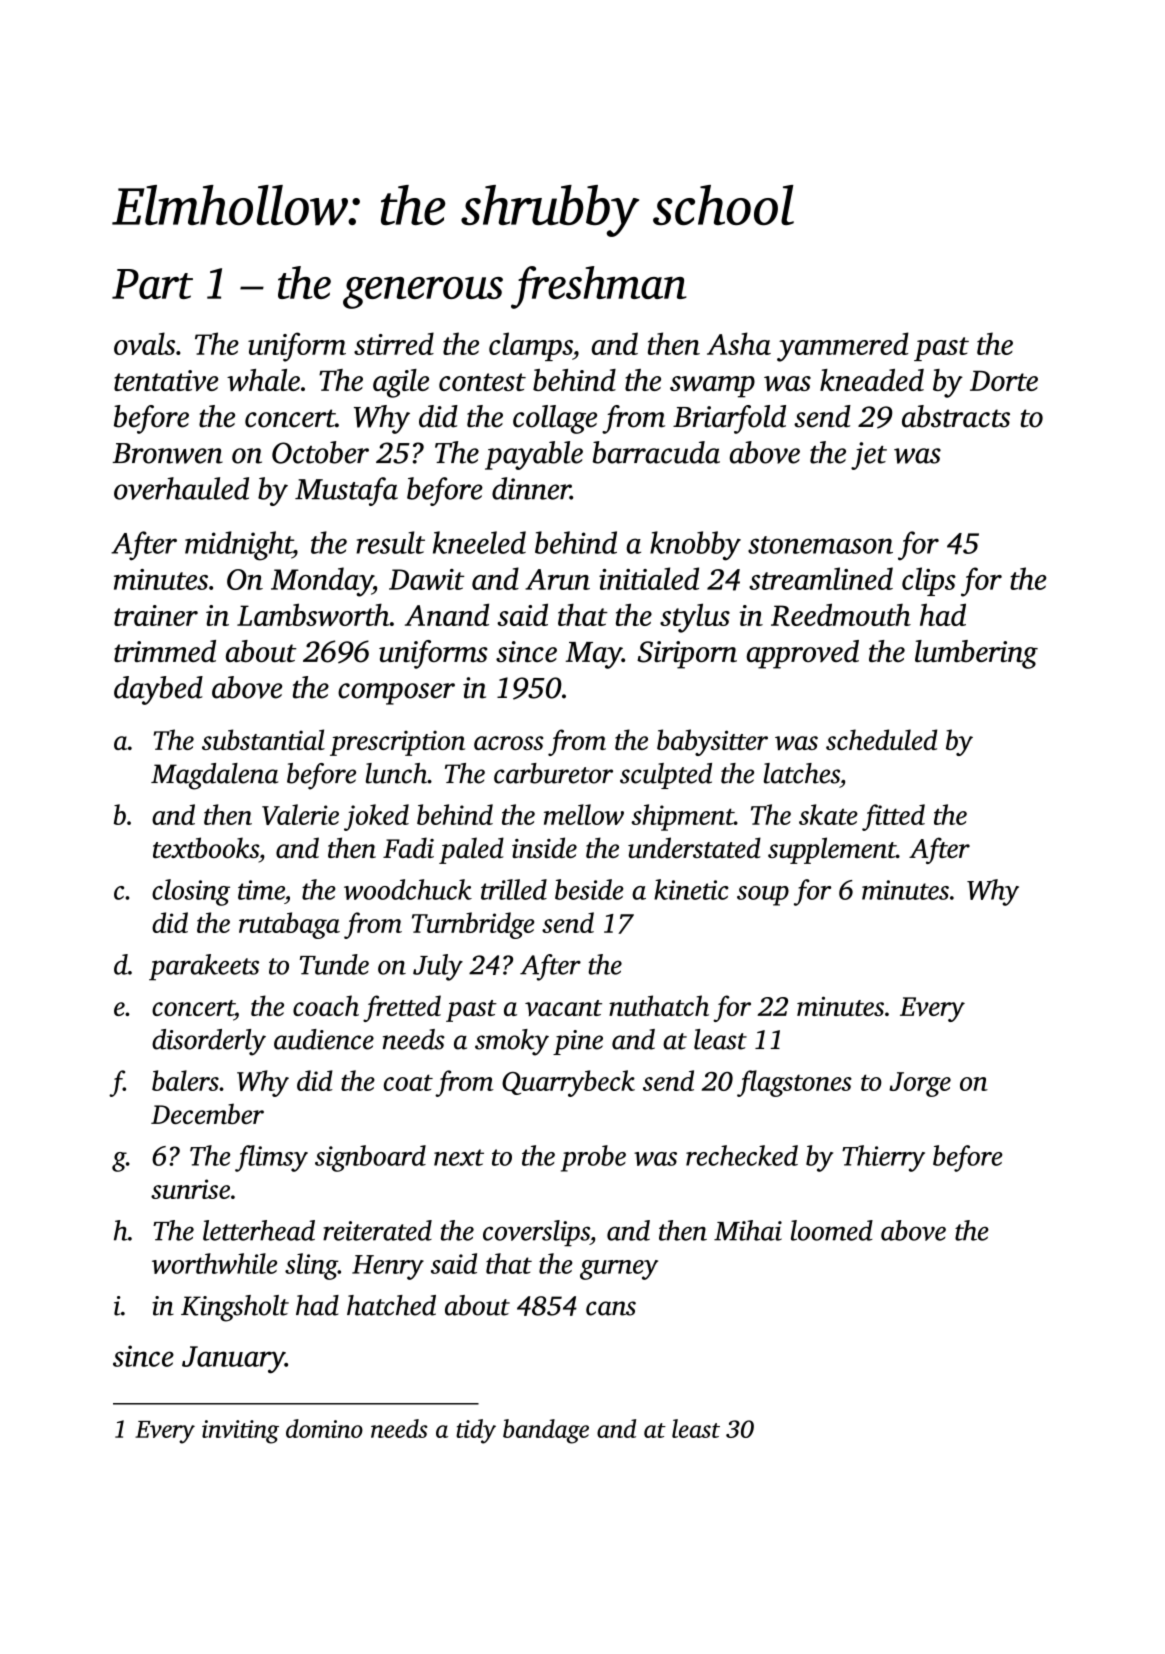  Describe the element at coordinates (578, 1042) in the document. I see `pine` at that location.
